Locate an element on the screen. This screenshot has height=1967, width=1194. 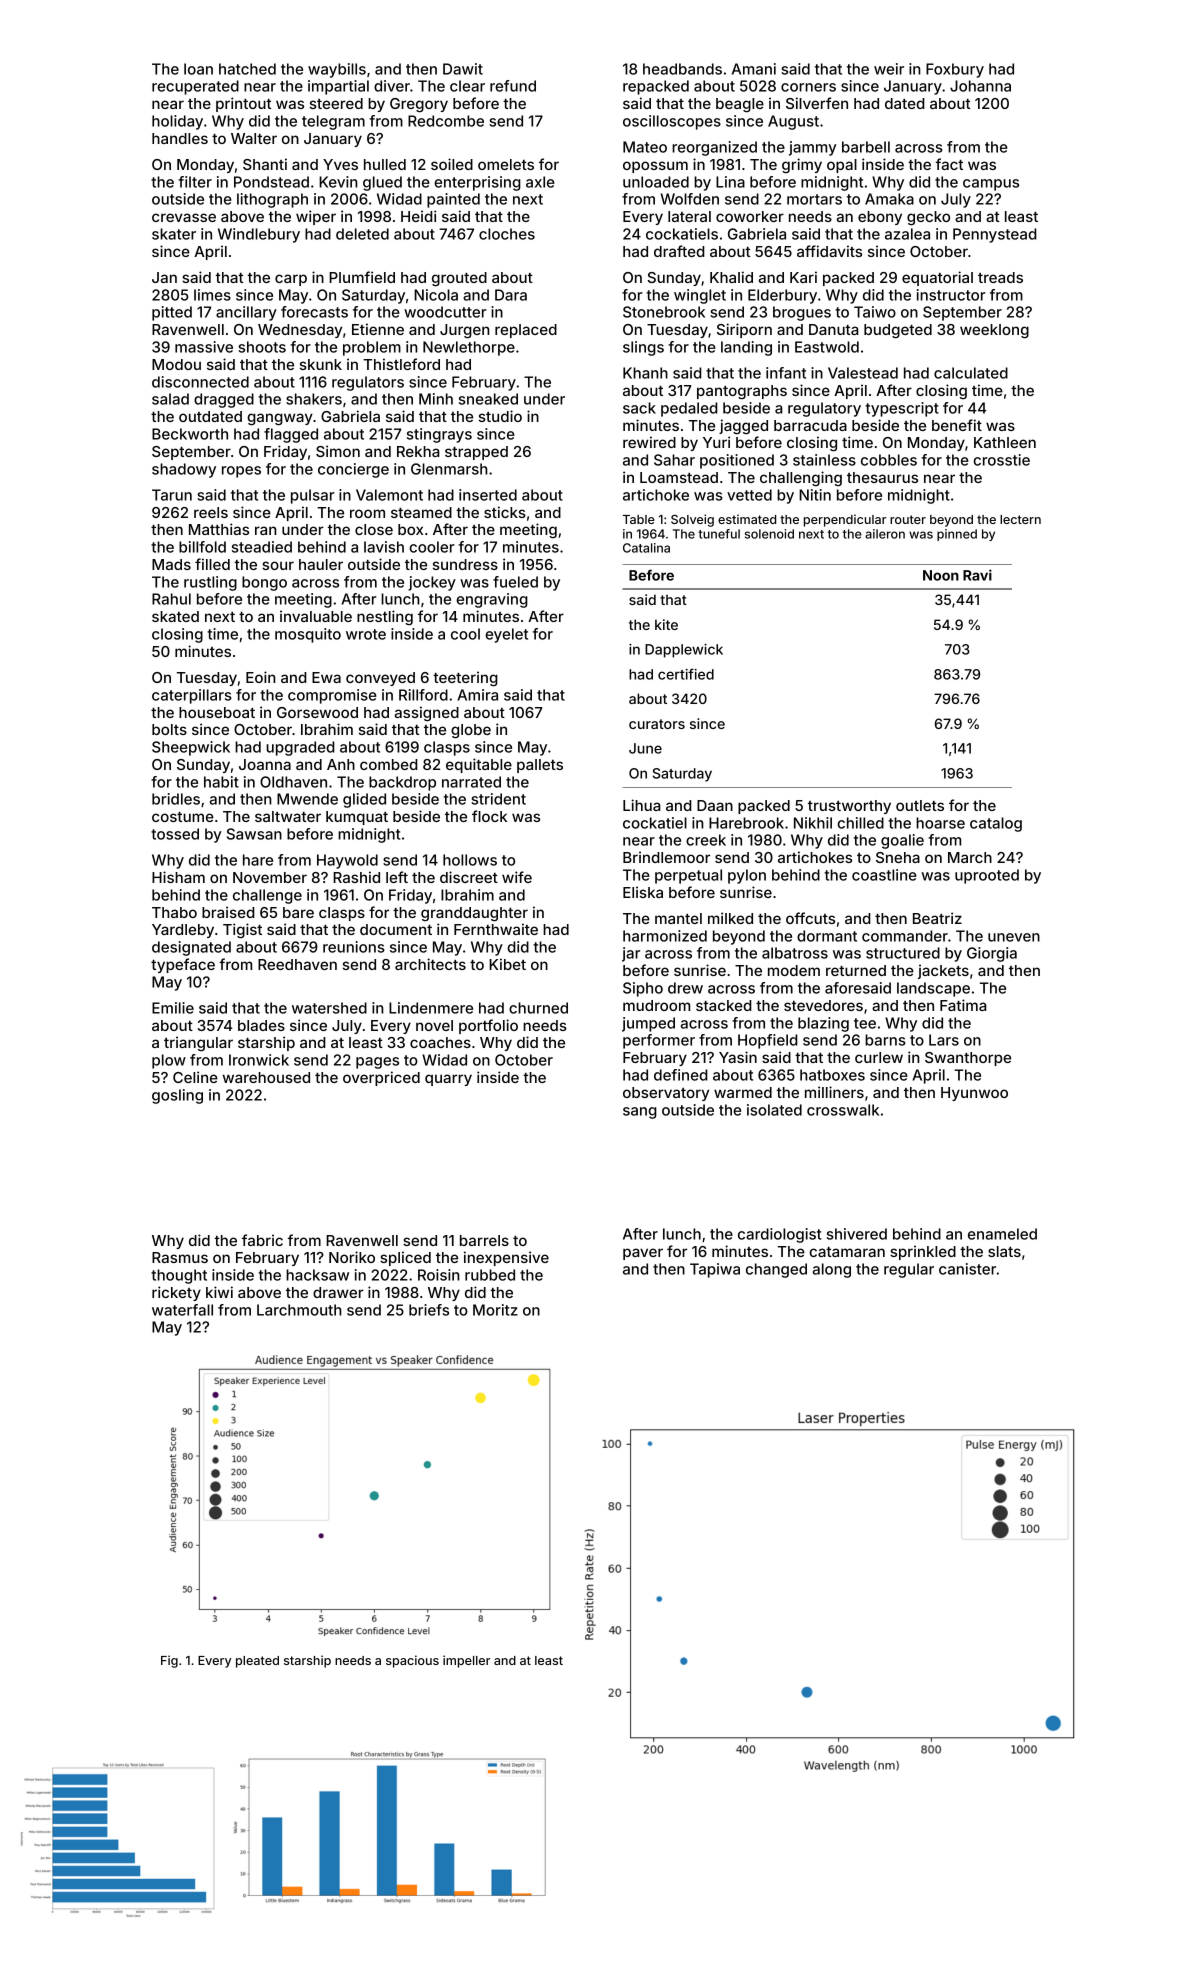
weir is located at coordinates (889, 69).
